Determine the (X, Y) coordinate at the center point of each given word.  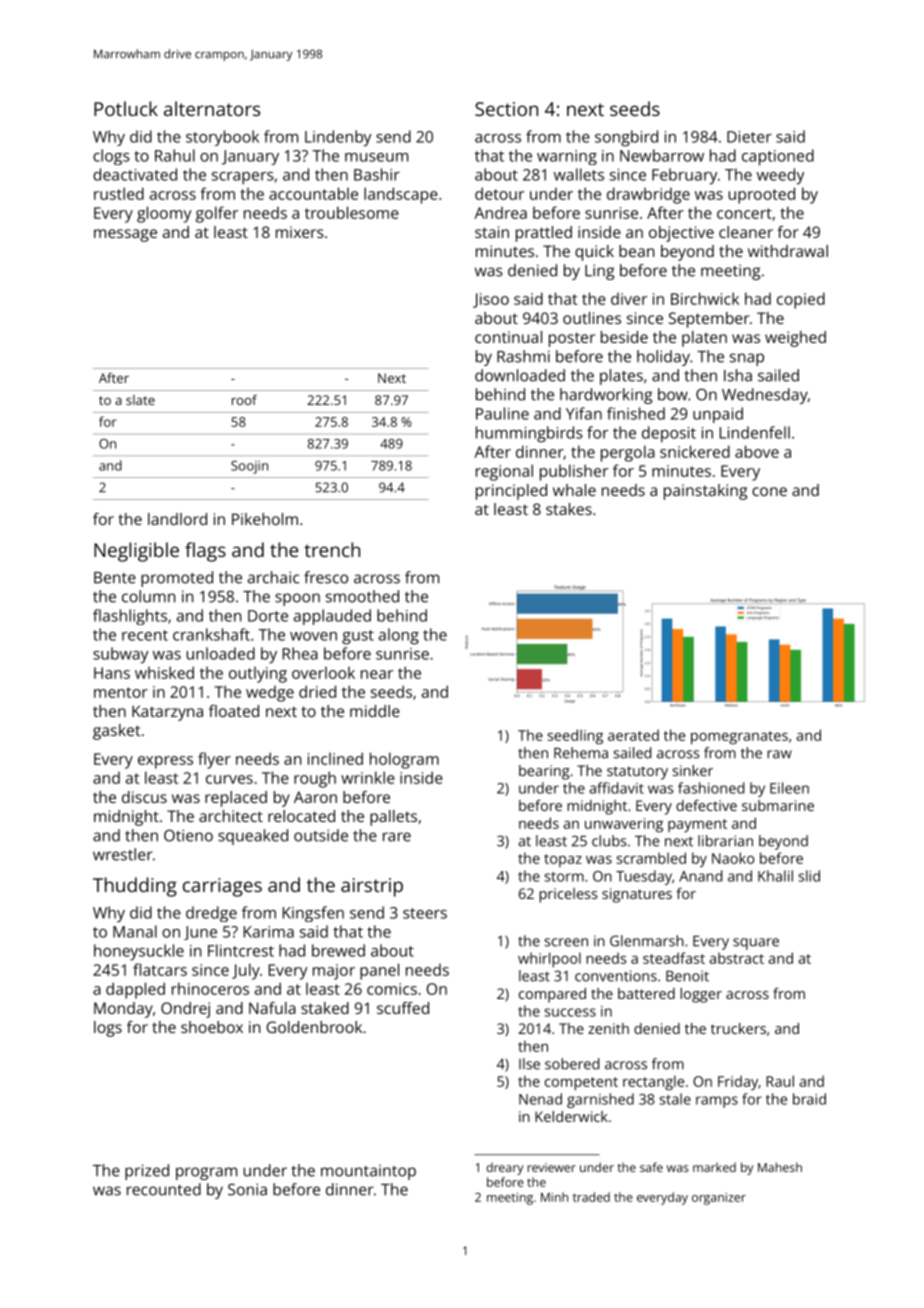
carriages (222, 887)
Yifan (584, 413)
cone (769, 491)
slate (140, 400)
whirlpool (549, 959)
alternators (212, 108)
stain (492, 232)
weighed (795, 339)
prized (147, 1172)
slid (809, 876)
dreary (504, 1169)
